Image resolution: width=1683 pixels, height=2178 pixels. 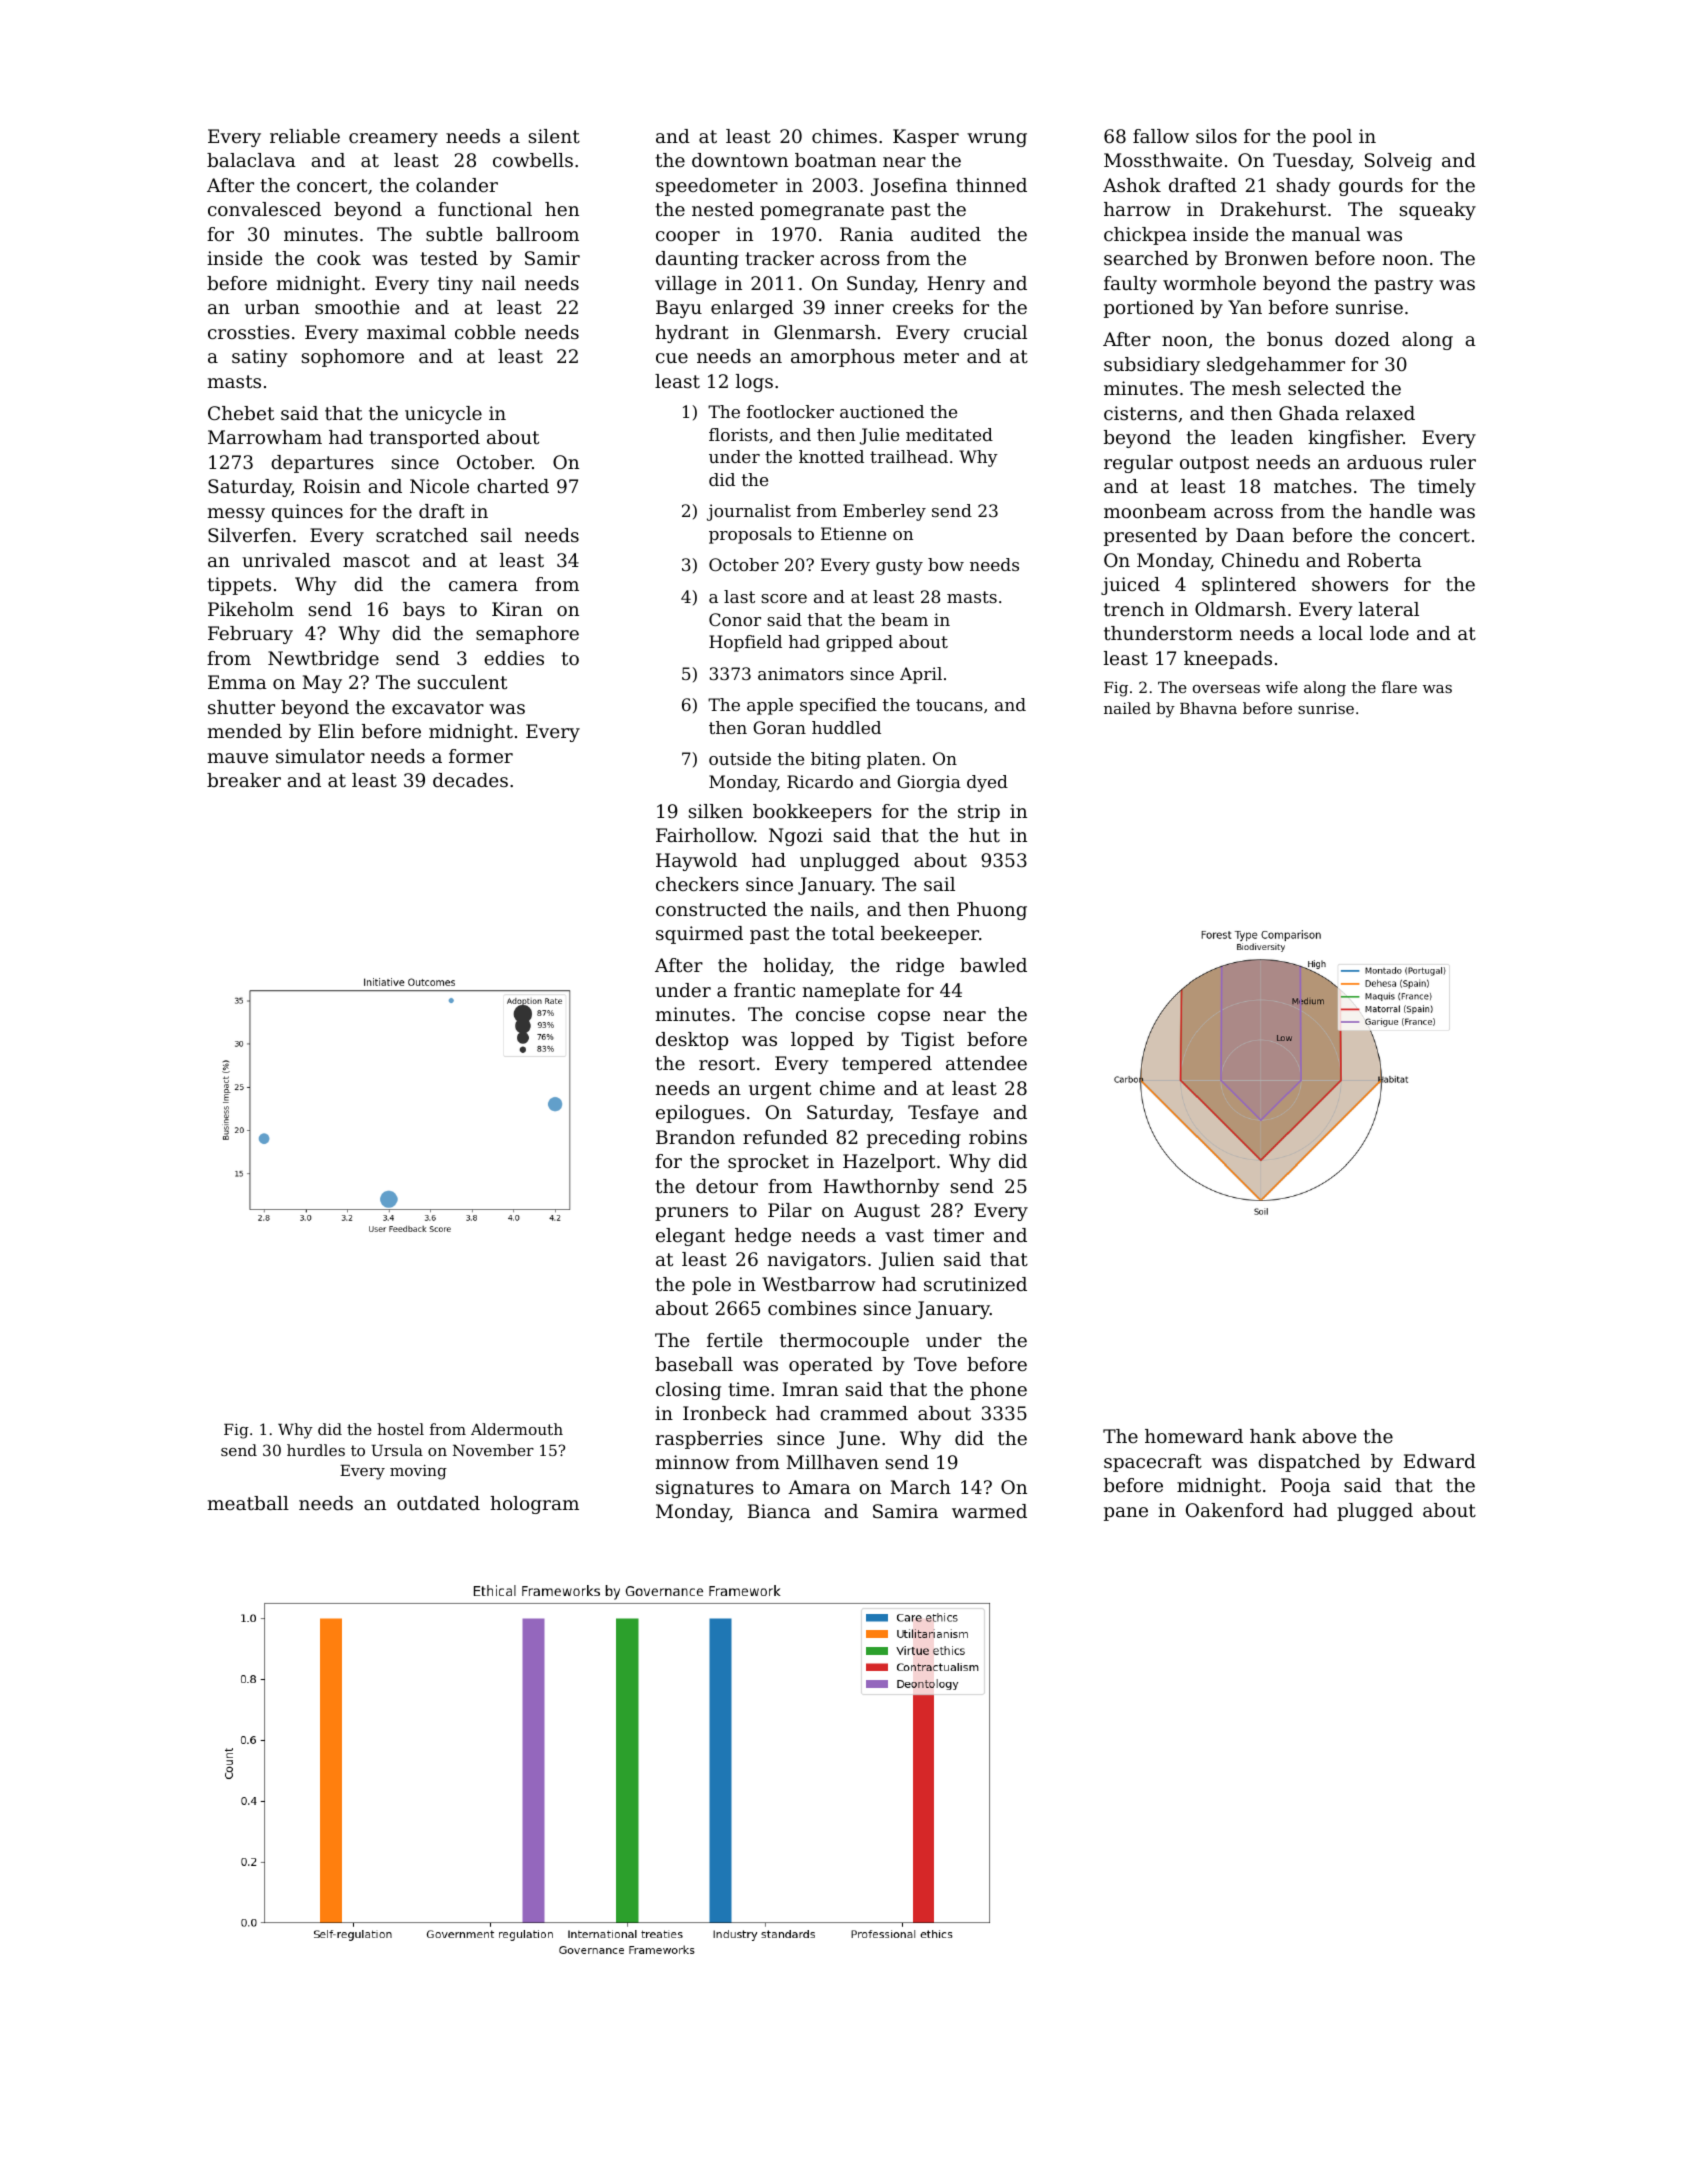 I want to click on cue, so click(x=672, y=358).
